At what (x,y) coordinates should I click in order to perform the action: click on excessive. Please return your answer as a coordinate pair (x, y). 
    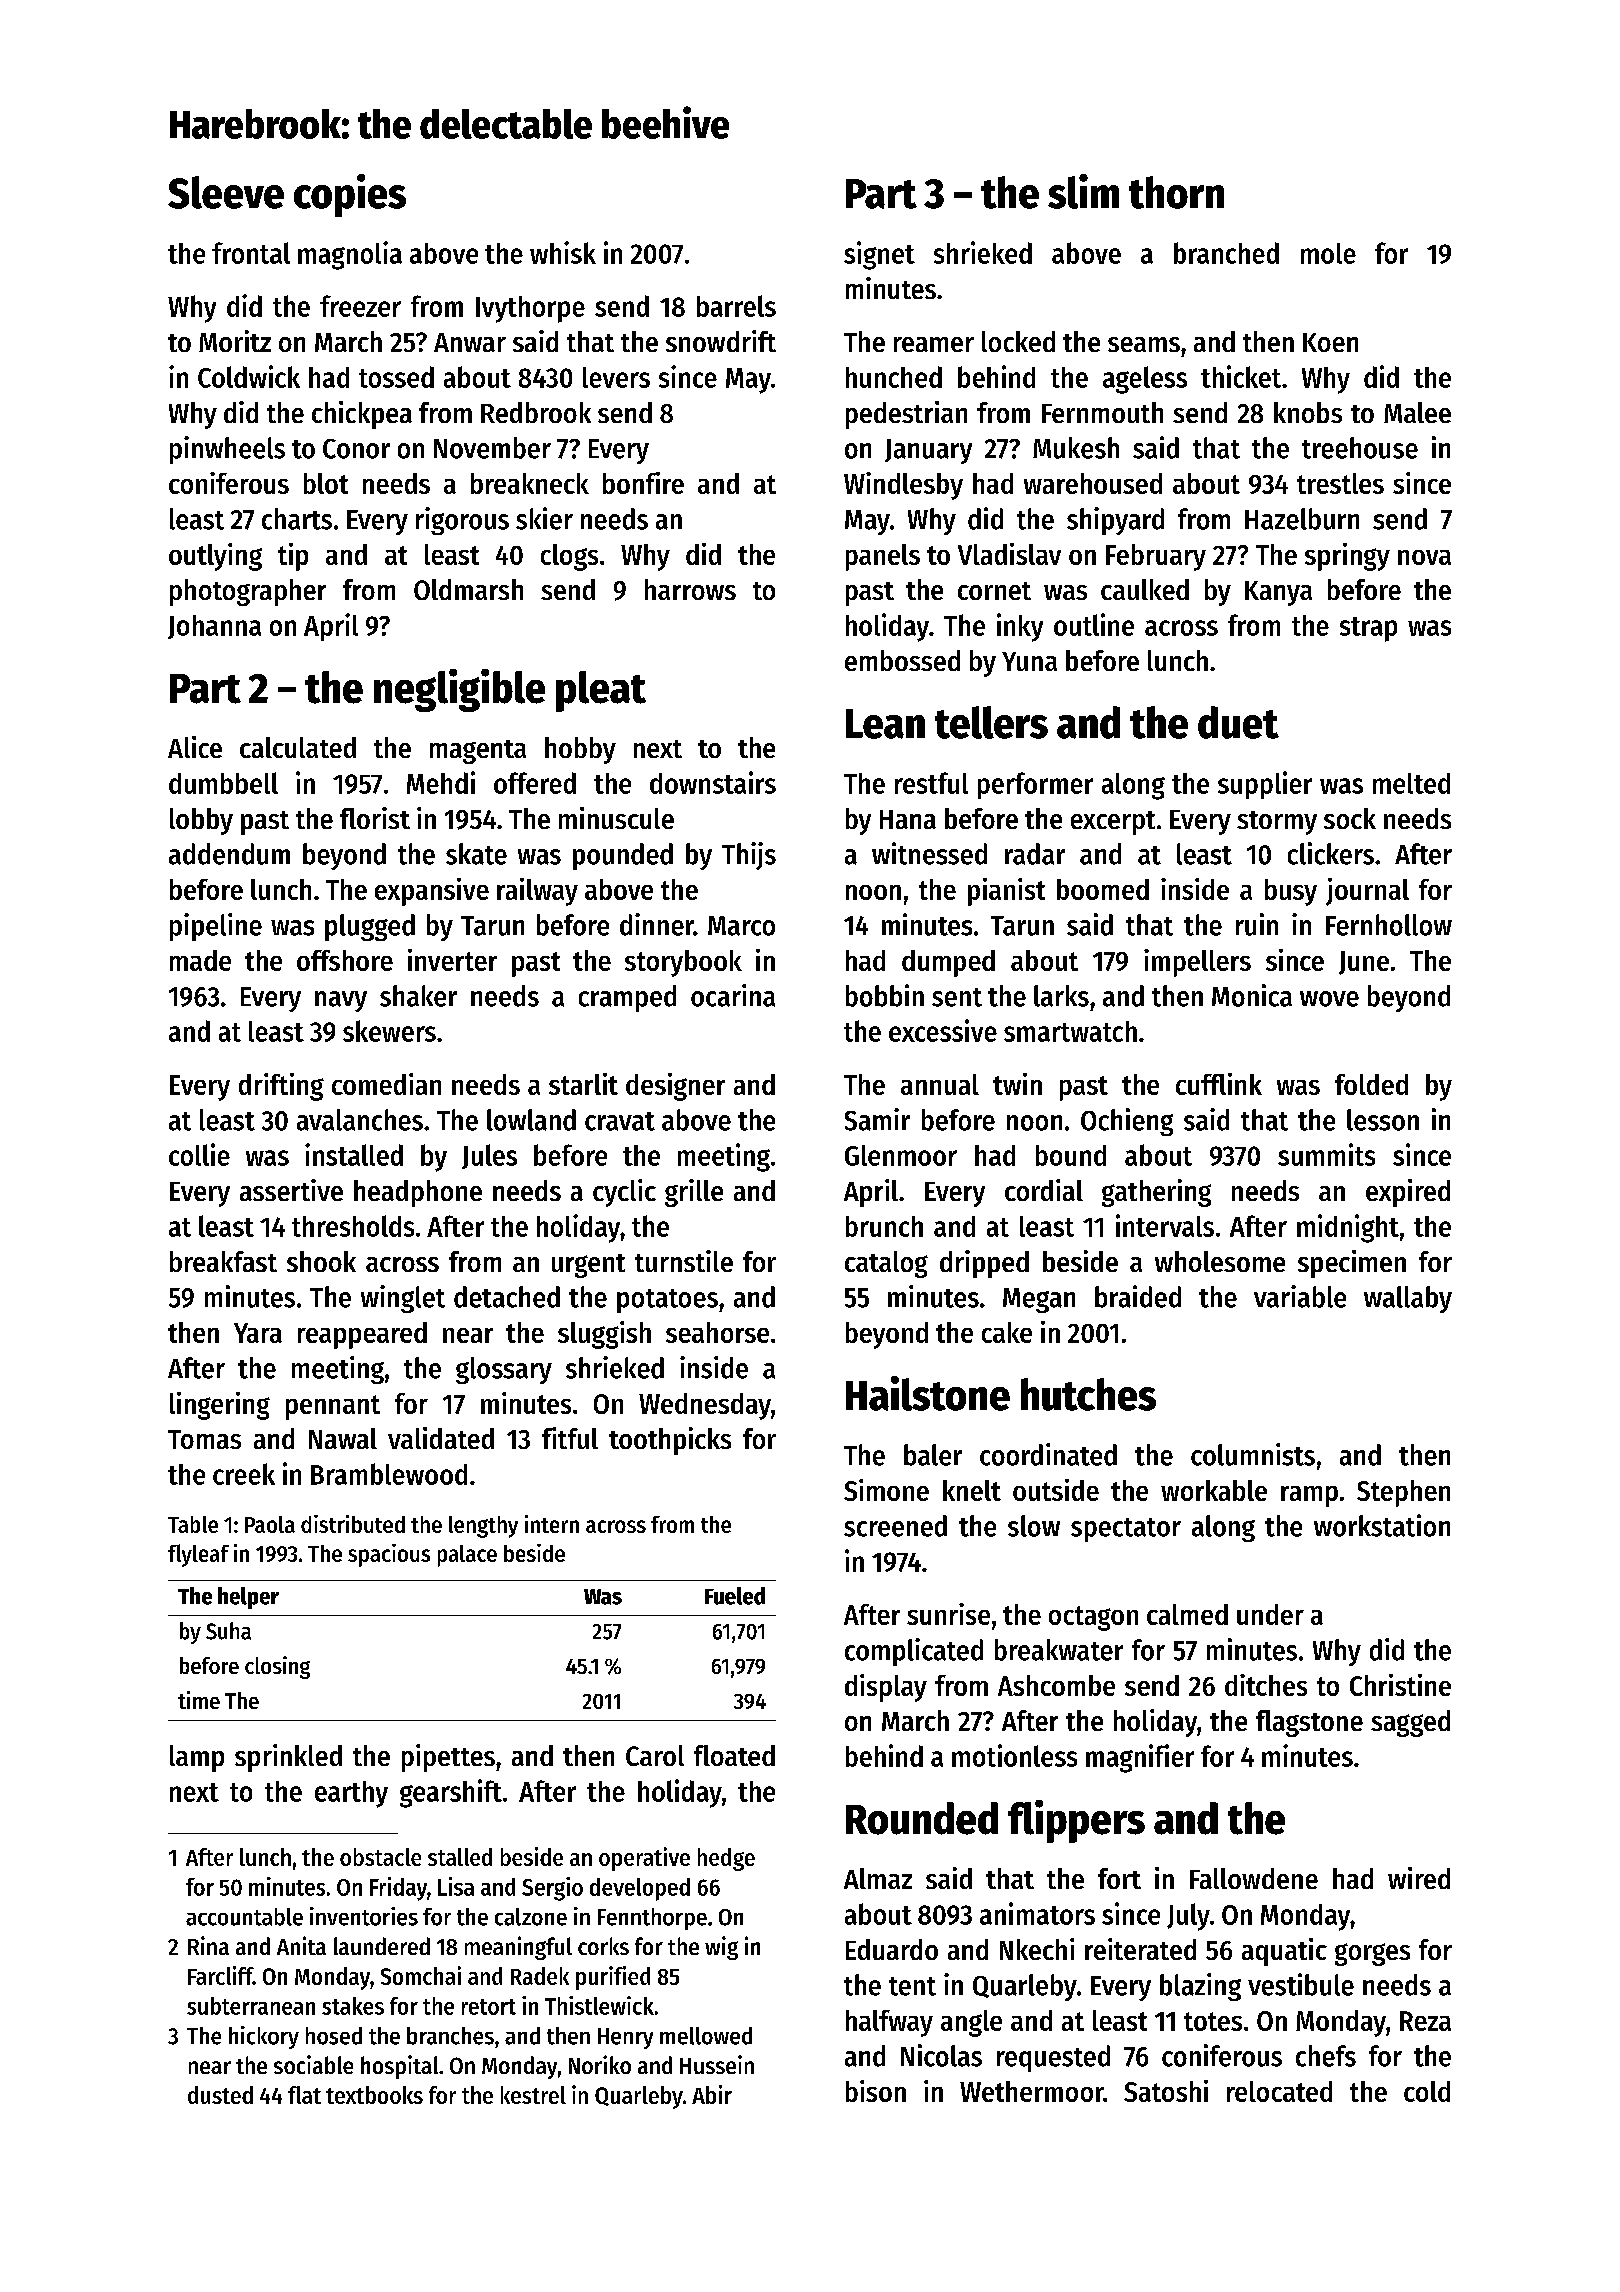
    Looking at the image, I should click on (943, 1030).
